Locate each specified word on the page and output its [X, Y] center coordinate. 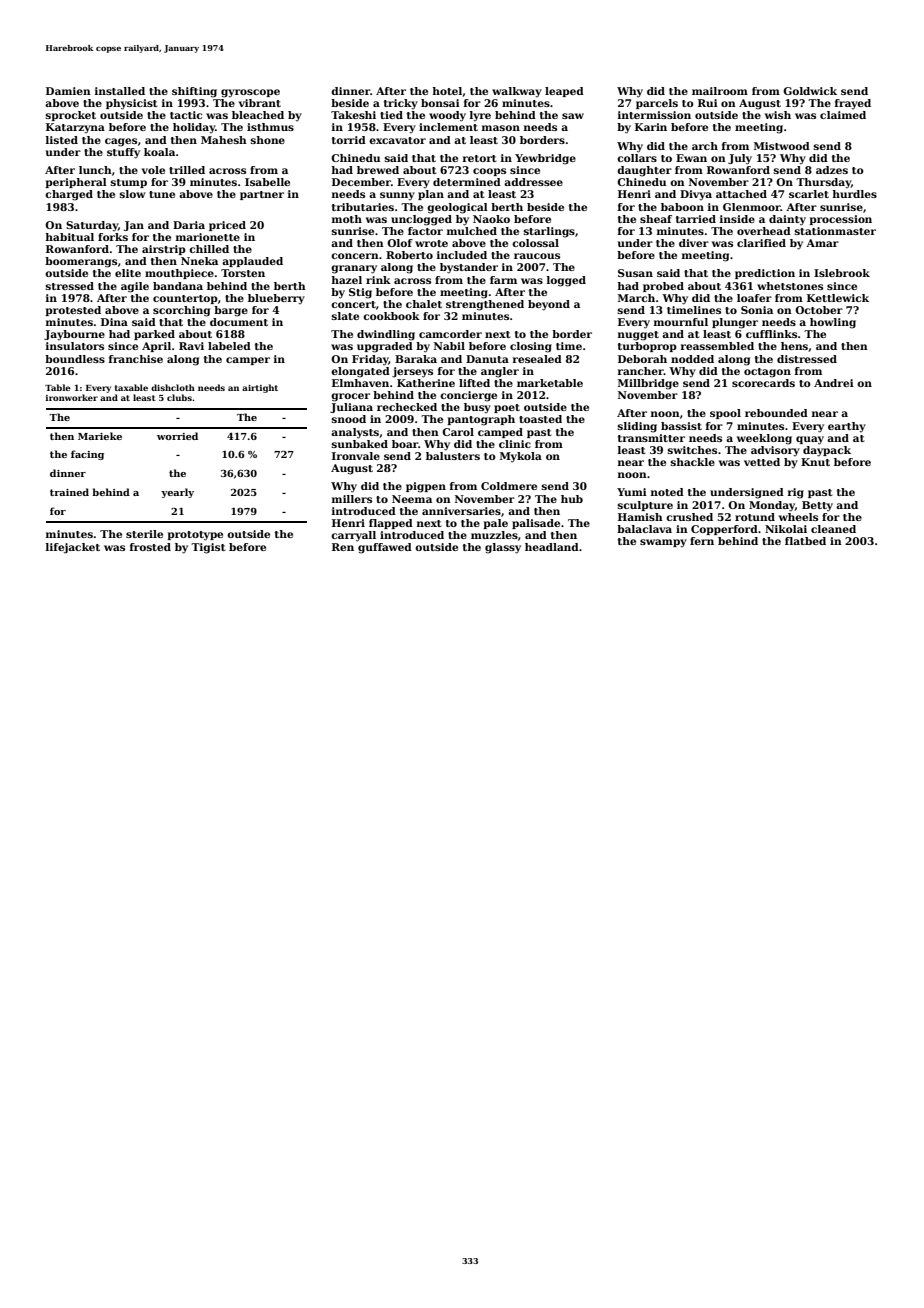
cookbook [391, 316]
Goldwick [810, 91]
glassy [503, 548]
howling [833, 323]
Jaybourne [74, 335]
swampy [663, 543]
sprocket [71, 116]
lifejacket [73, 548]
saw [573, 116]
